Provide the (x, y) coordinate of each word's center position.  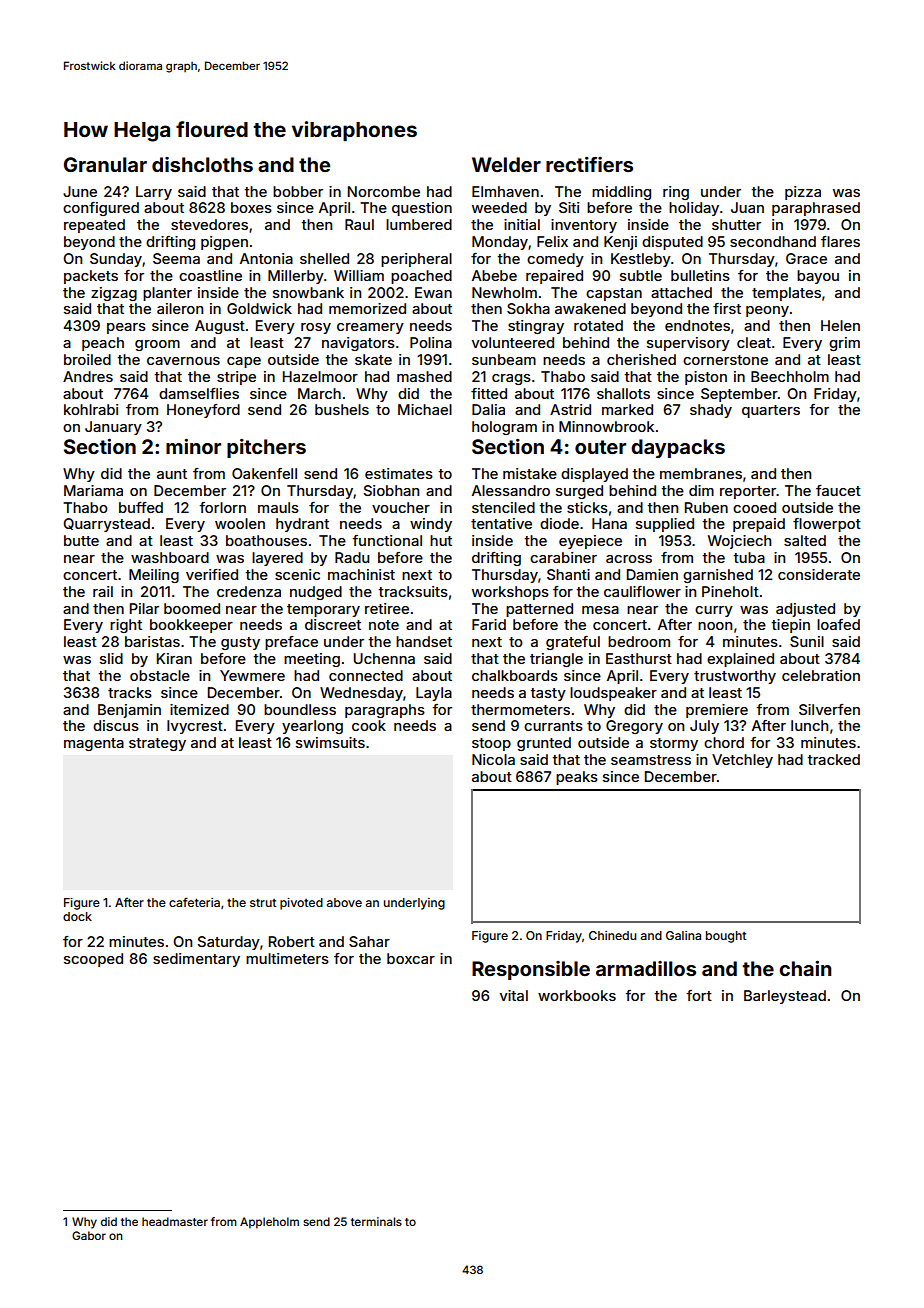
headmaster (175, 1221)
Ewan (433, 292)
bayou (818, 277)
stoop (491, 744)
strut (263, 903)
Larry (154, 193)
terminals (376, 1221)
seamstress (651, 760)
